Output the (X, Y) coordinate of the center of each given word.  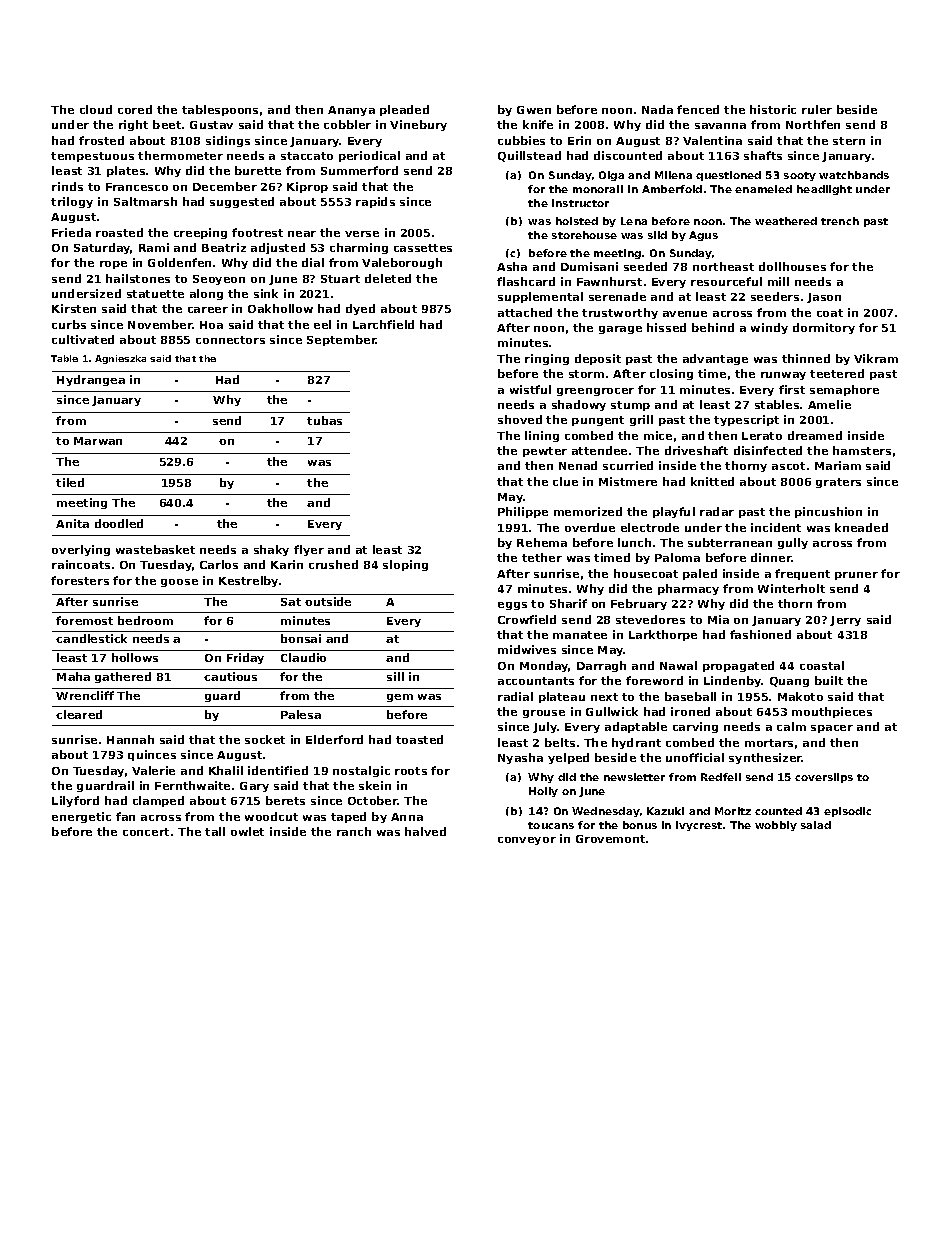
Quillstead (529, 156)
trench (840, 221)
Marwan (98, 441)
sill (395, 676)
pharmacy (688, 589)
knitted (712, 481)
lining (542, 436)
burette (258, 170)
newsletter (634, 777)
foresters (80, 580)
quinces (152, 755)
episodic (847, 812)
